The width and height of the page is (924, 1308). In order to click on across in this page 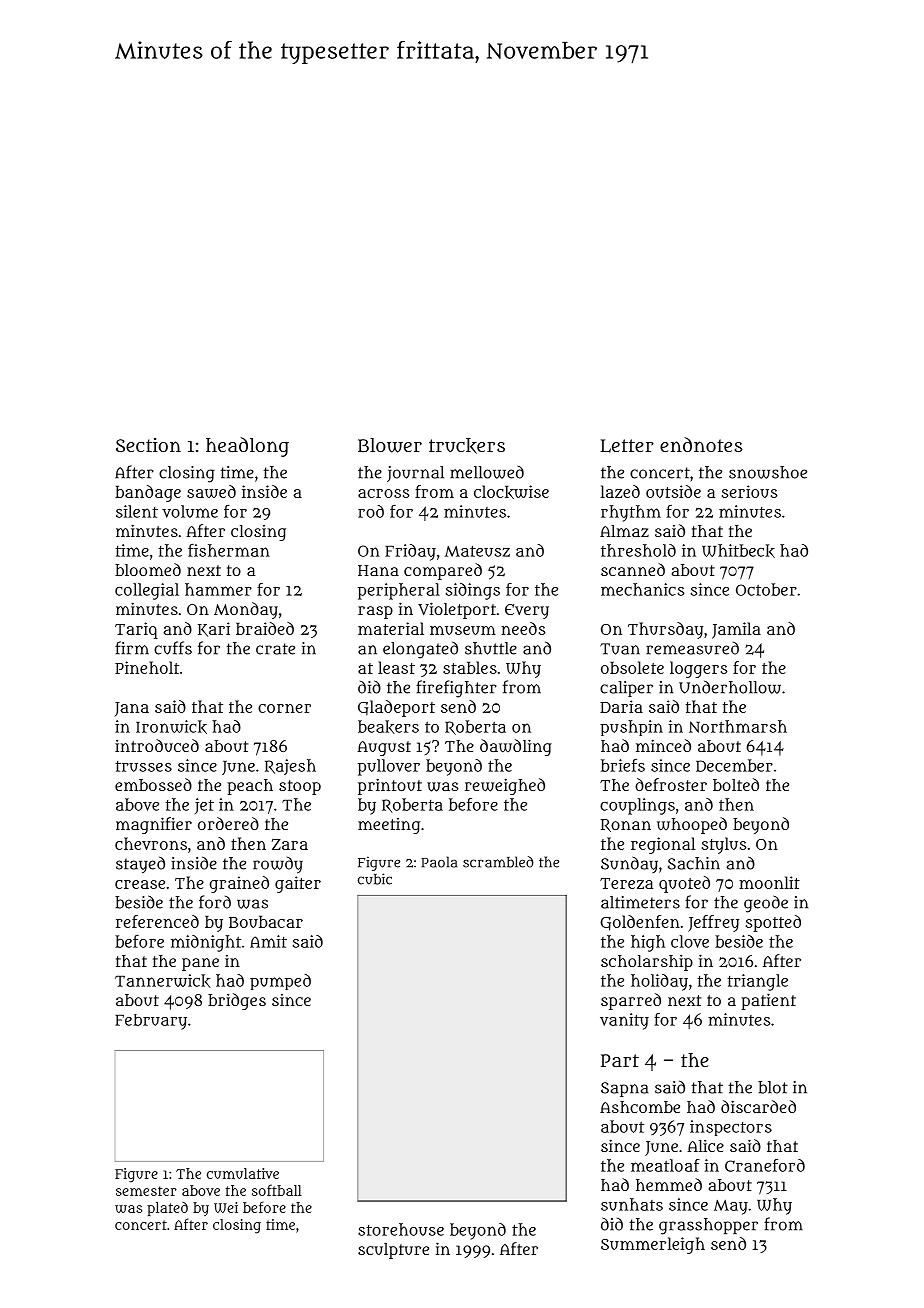, I will do `click(383, 493)`.
